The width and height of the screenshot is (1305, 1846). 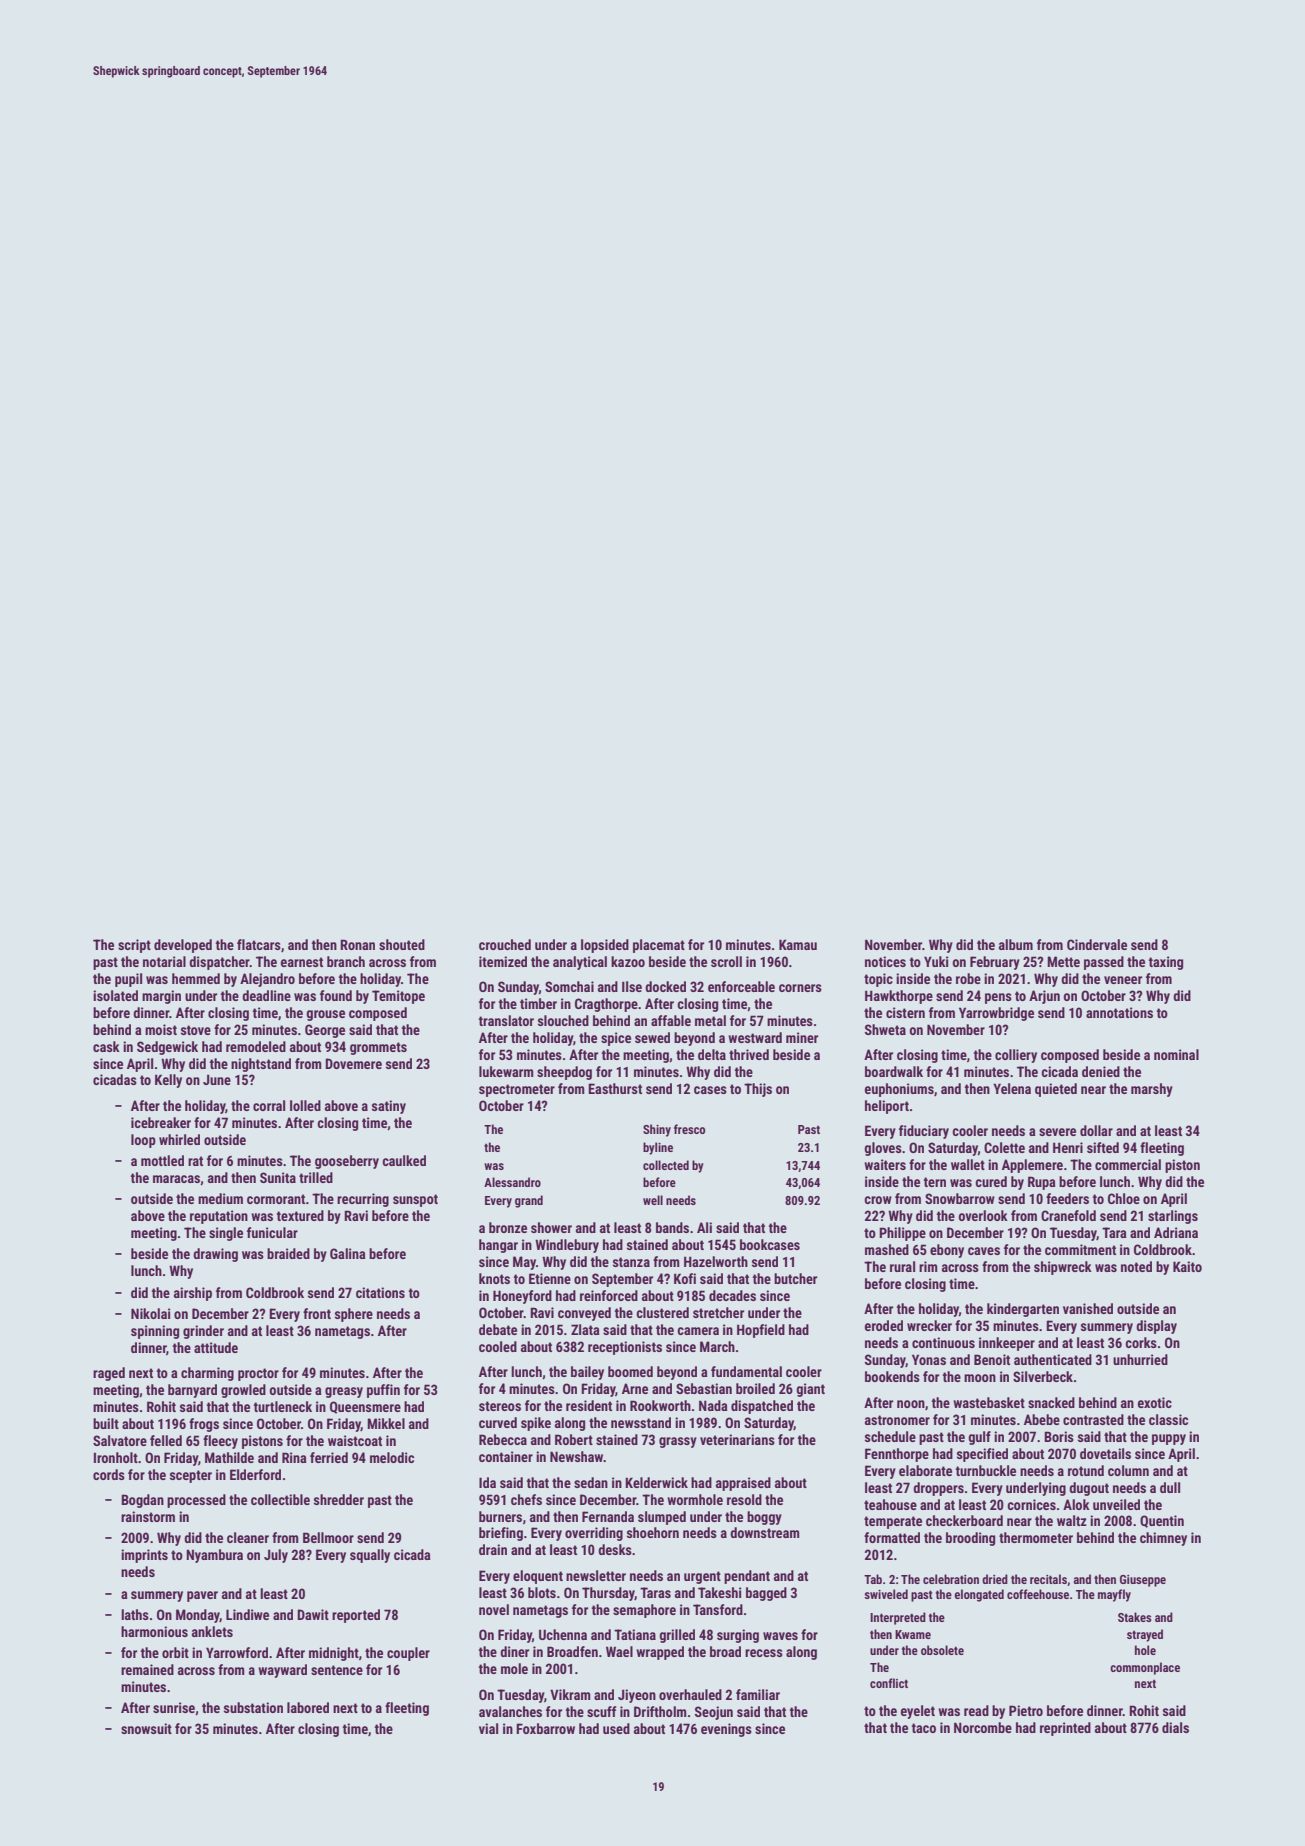 What do you see at coordinates (726, 1730) in the screenshot?
I see `evenings` at bounding box center [726, 1730].
